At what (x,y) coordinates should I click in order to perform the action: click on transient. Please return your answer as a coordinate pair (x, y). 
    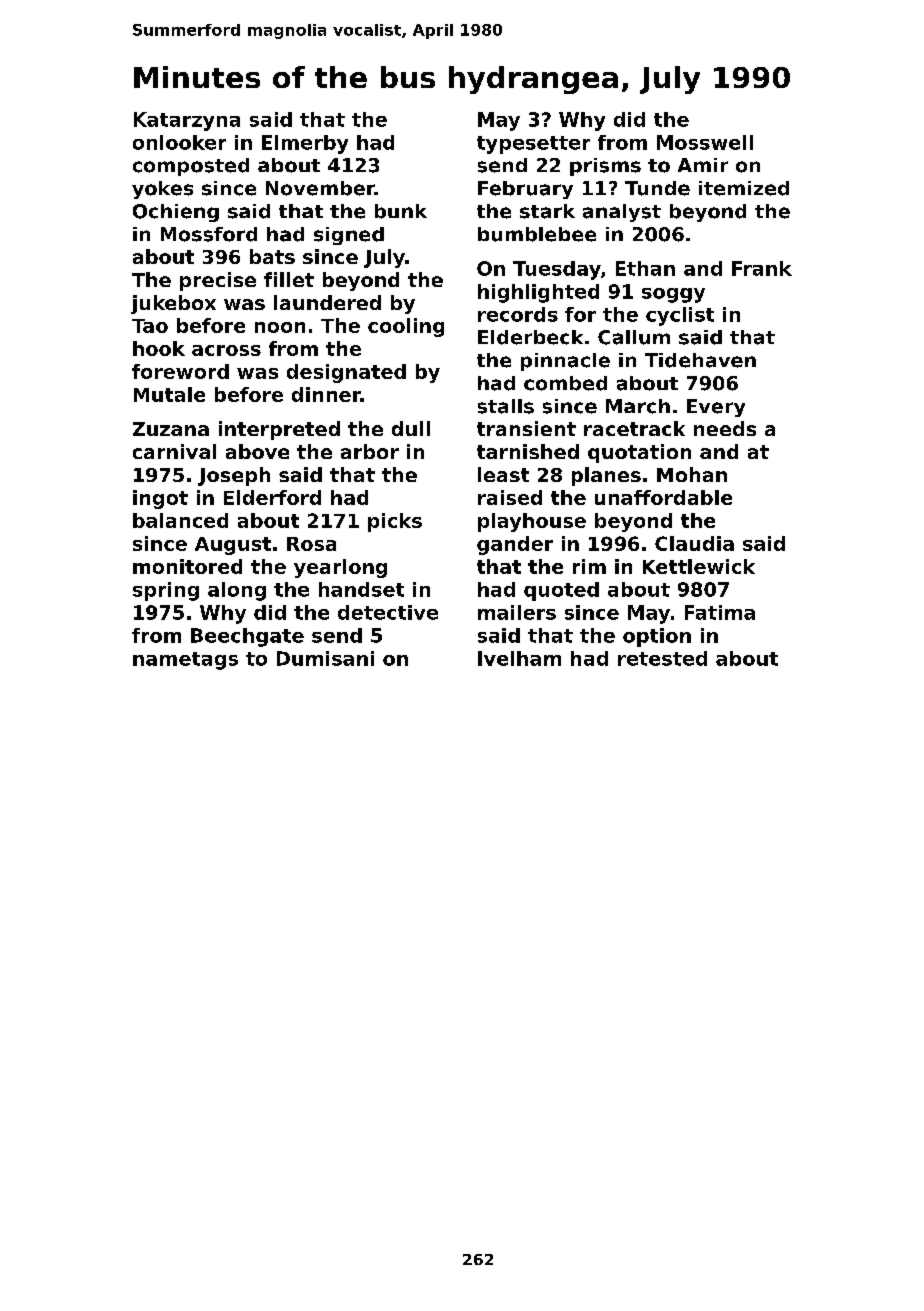
    Looking at the image, I should click on (526, 428).
